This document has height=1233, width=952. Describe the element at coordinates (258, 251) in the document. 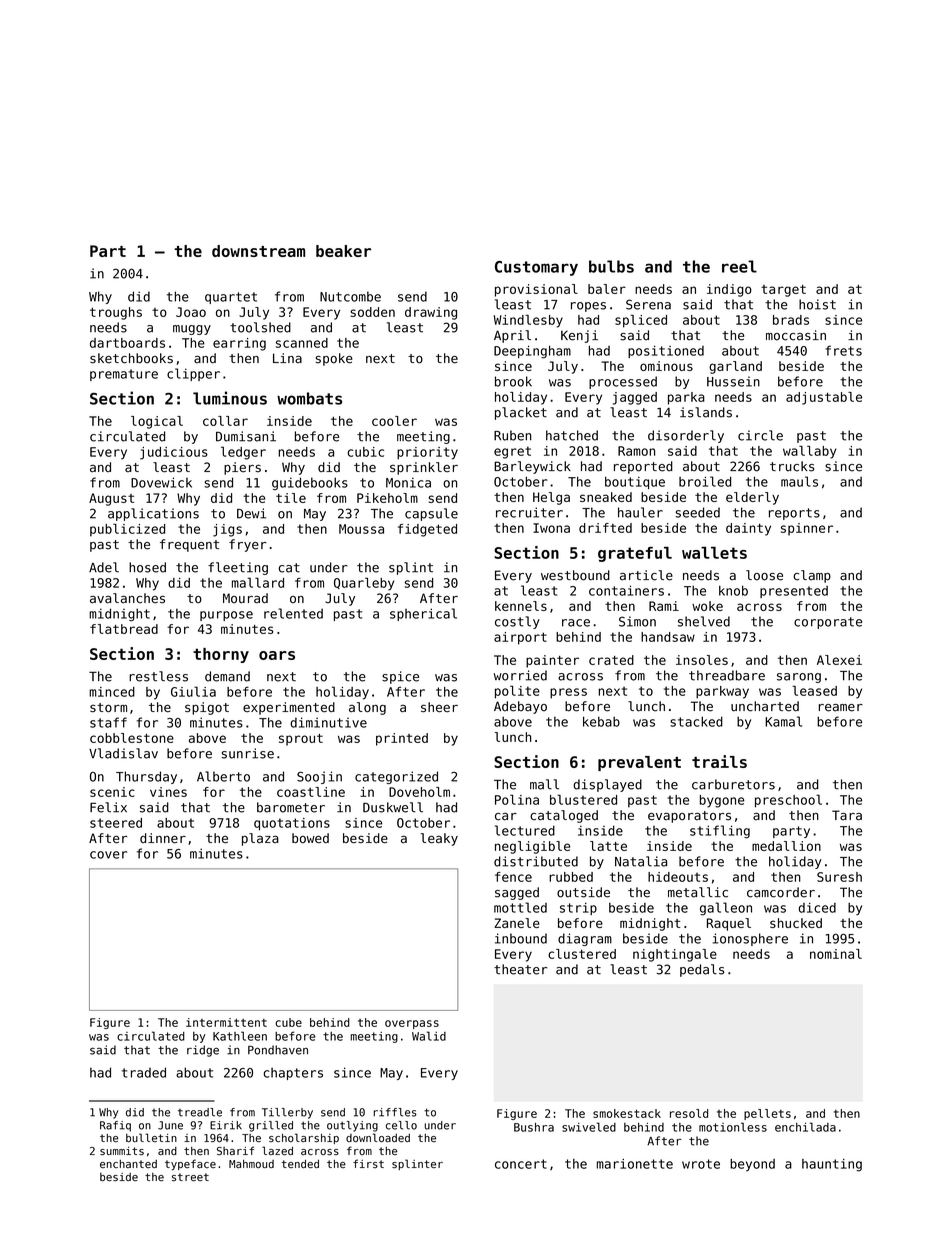

I see `downstream` at that location.
